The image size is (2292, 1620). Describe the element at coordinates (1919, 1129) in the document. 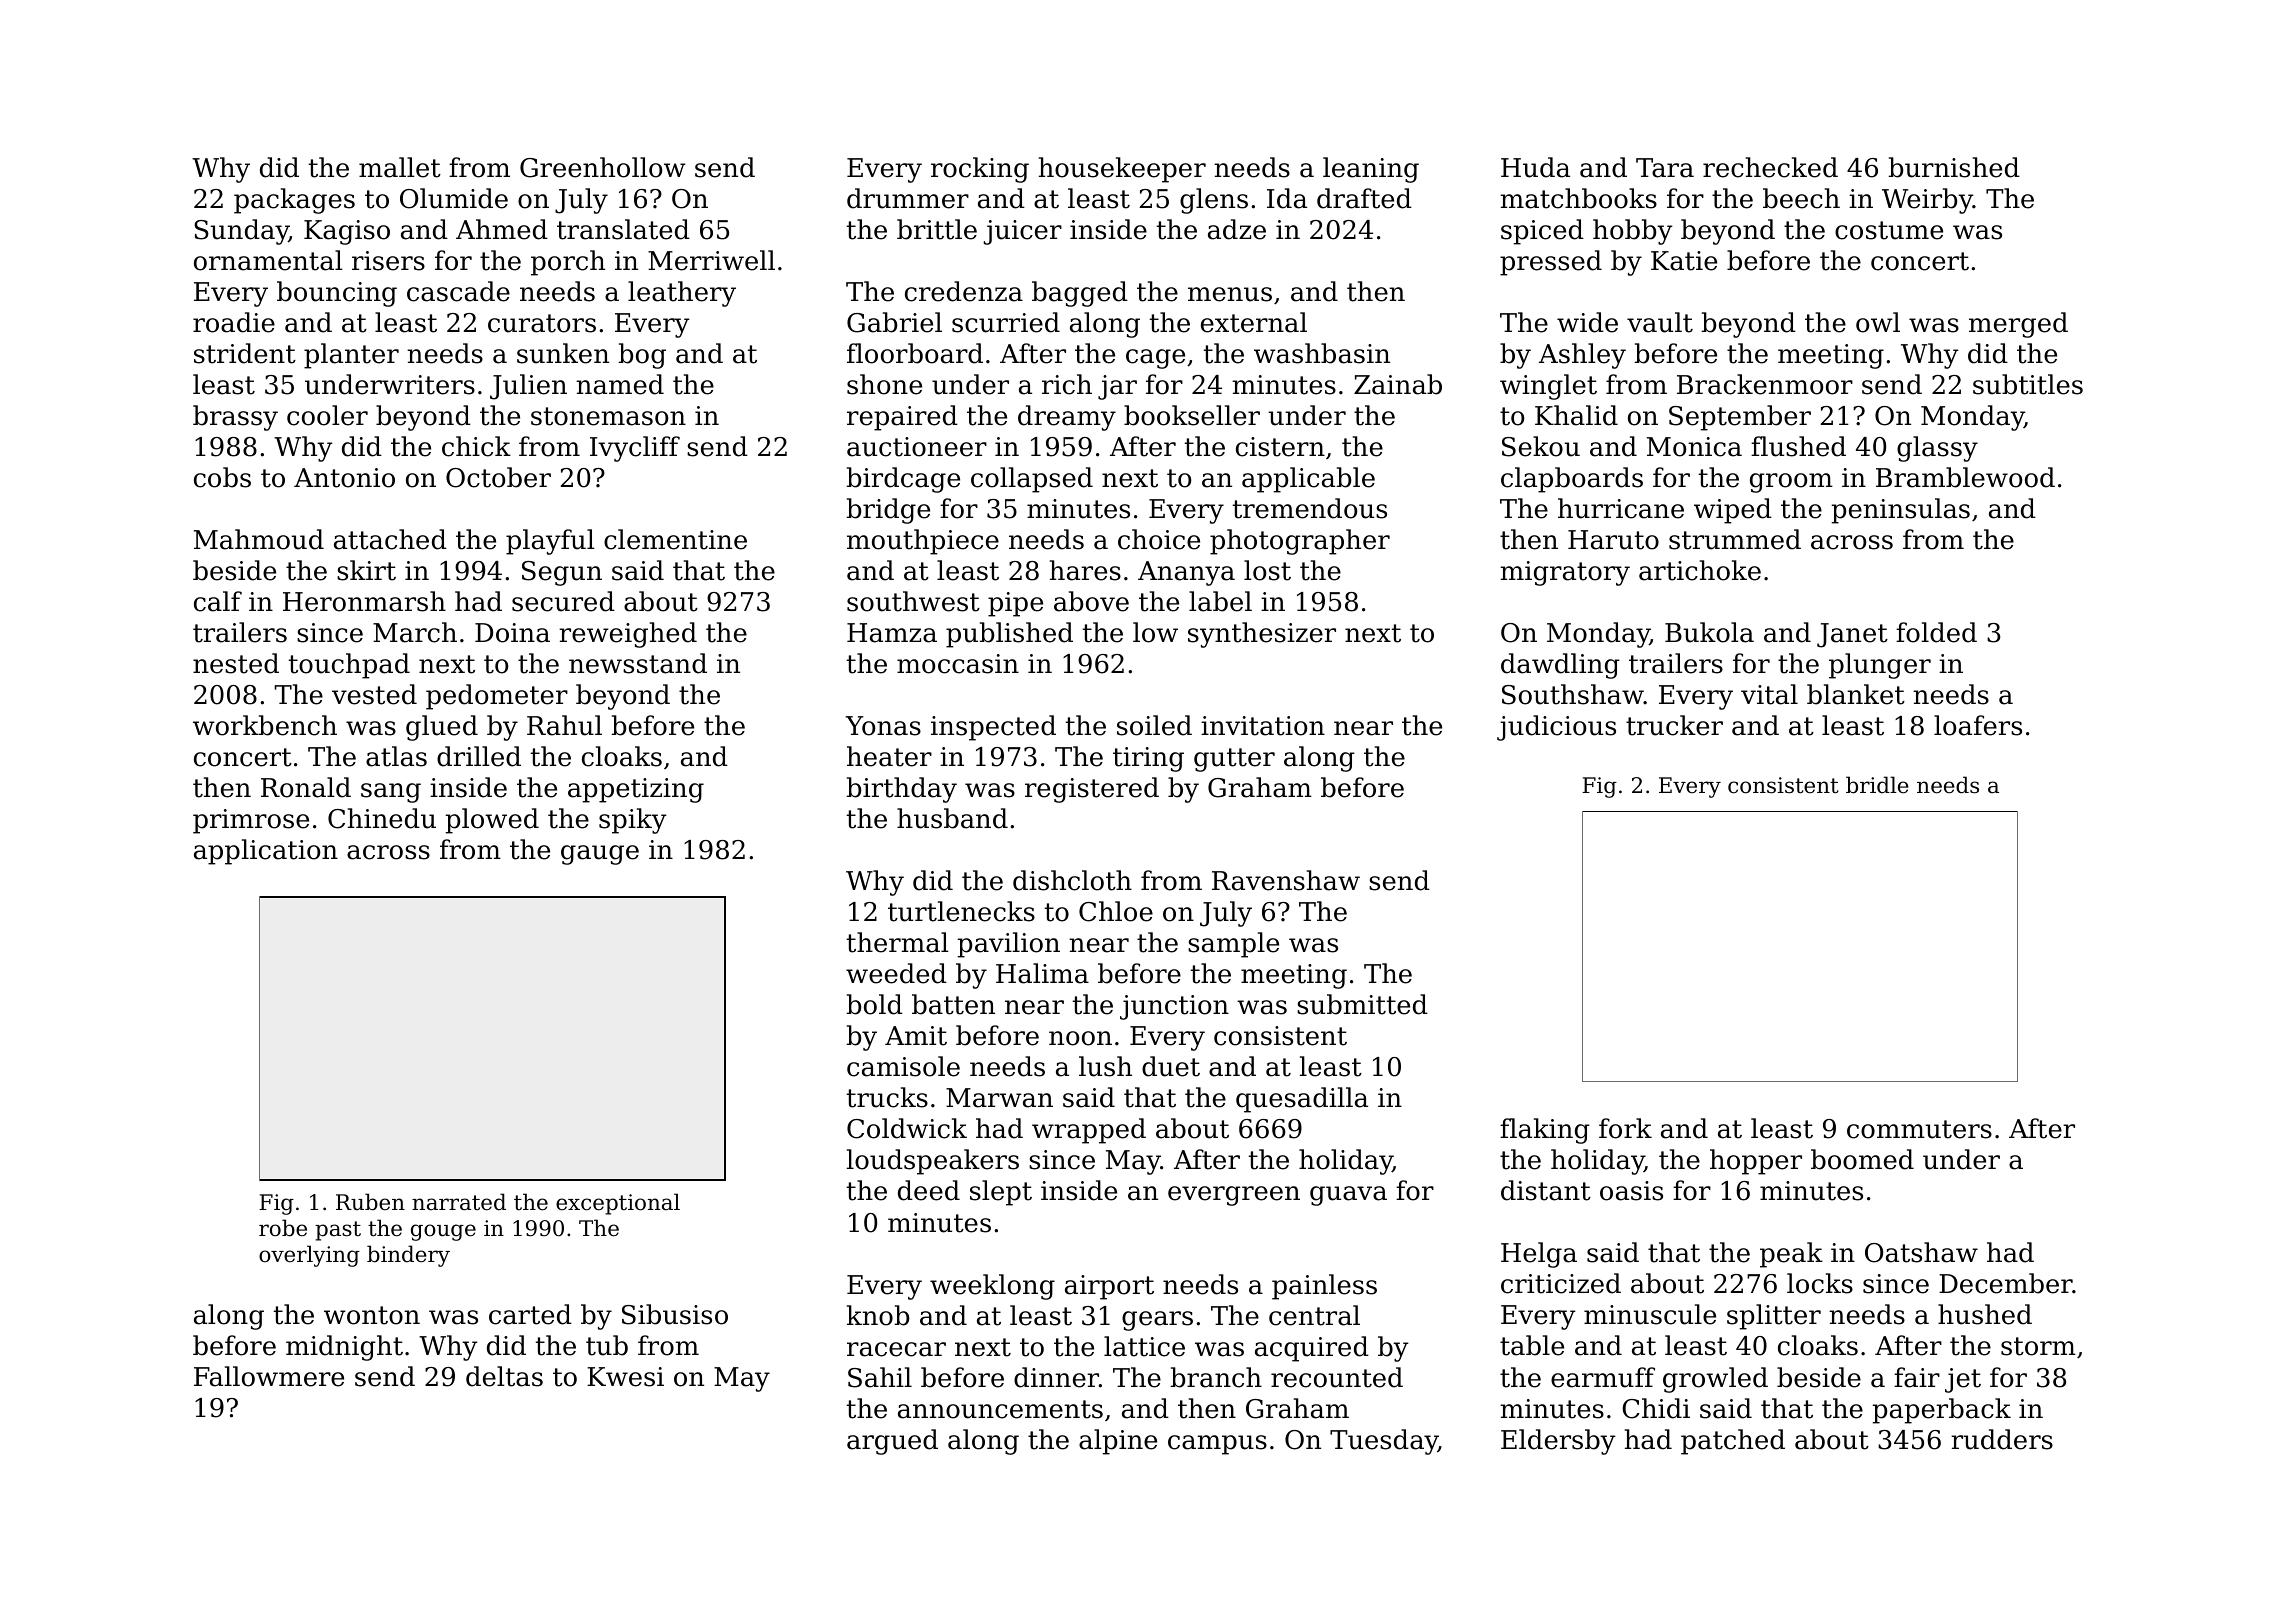

I see `commuters` at that location.
